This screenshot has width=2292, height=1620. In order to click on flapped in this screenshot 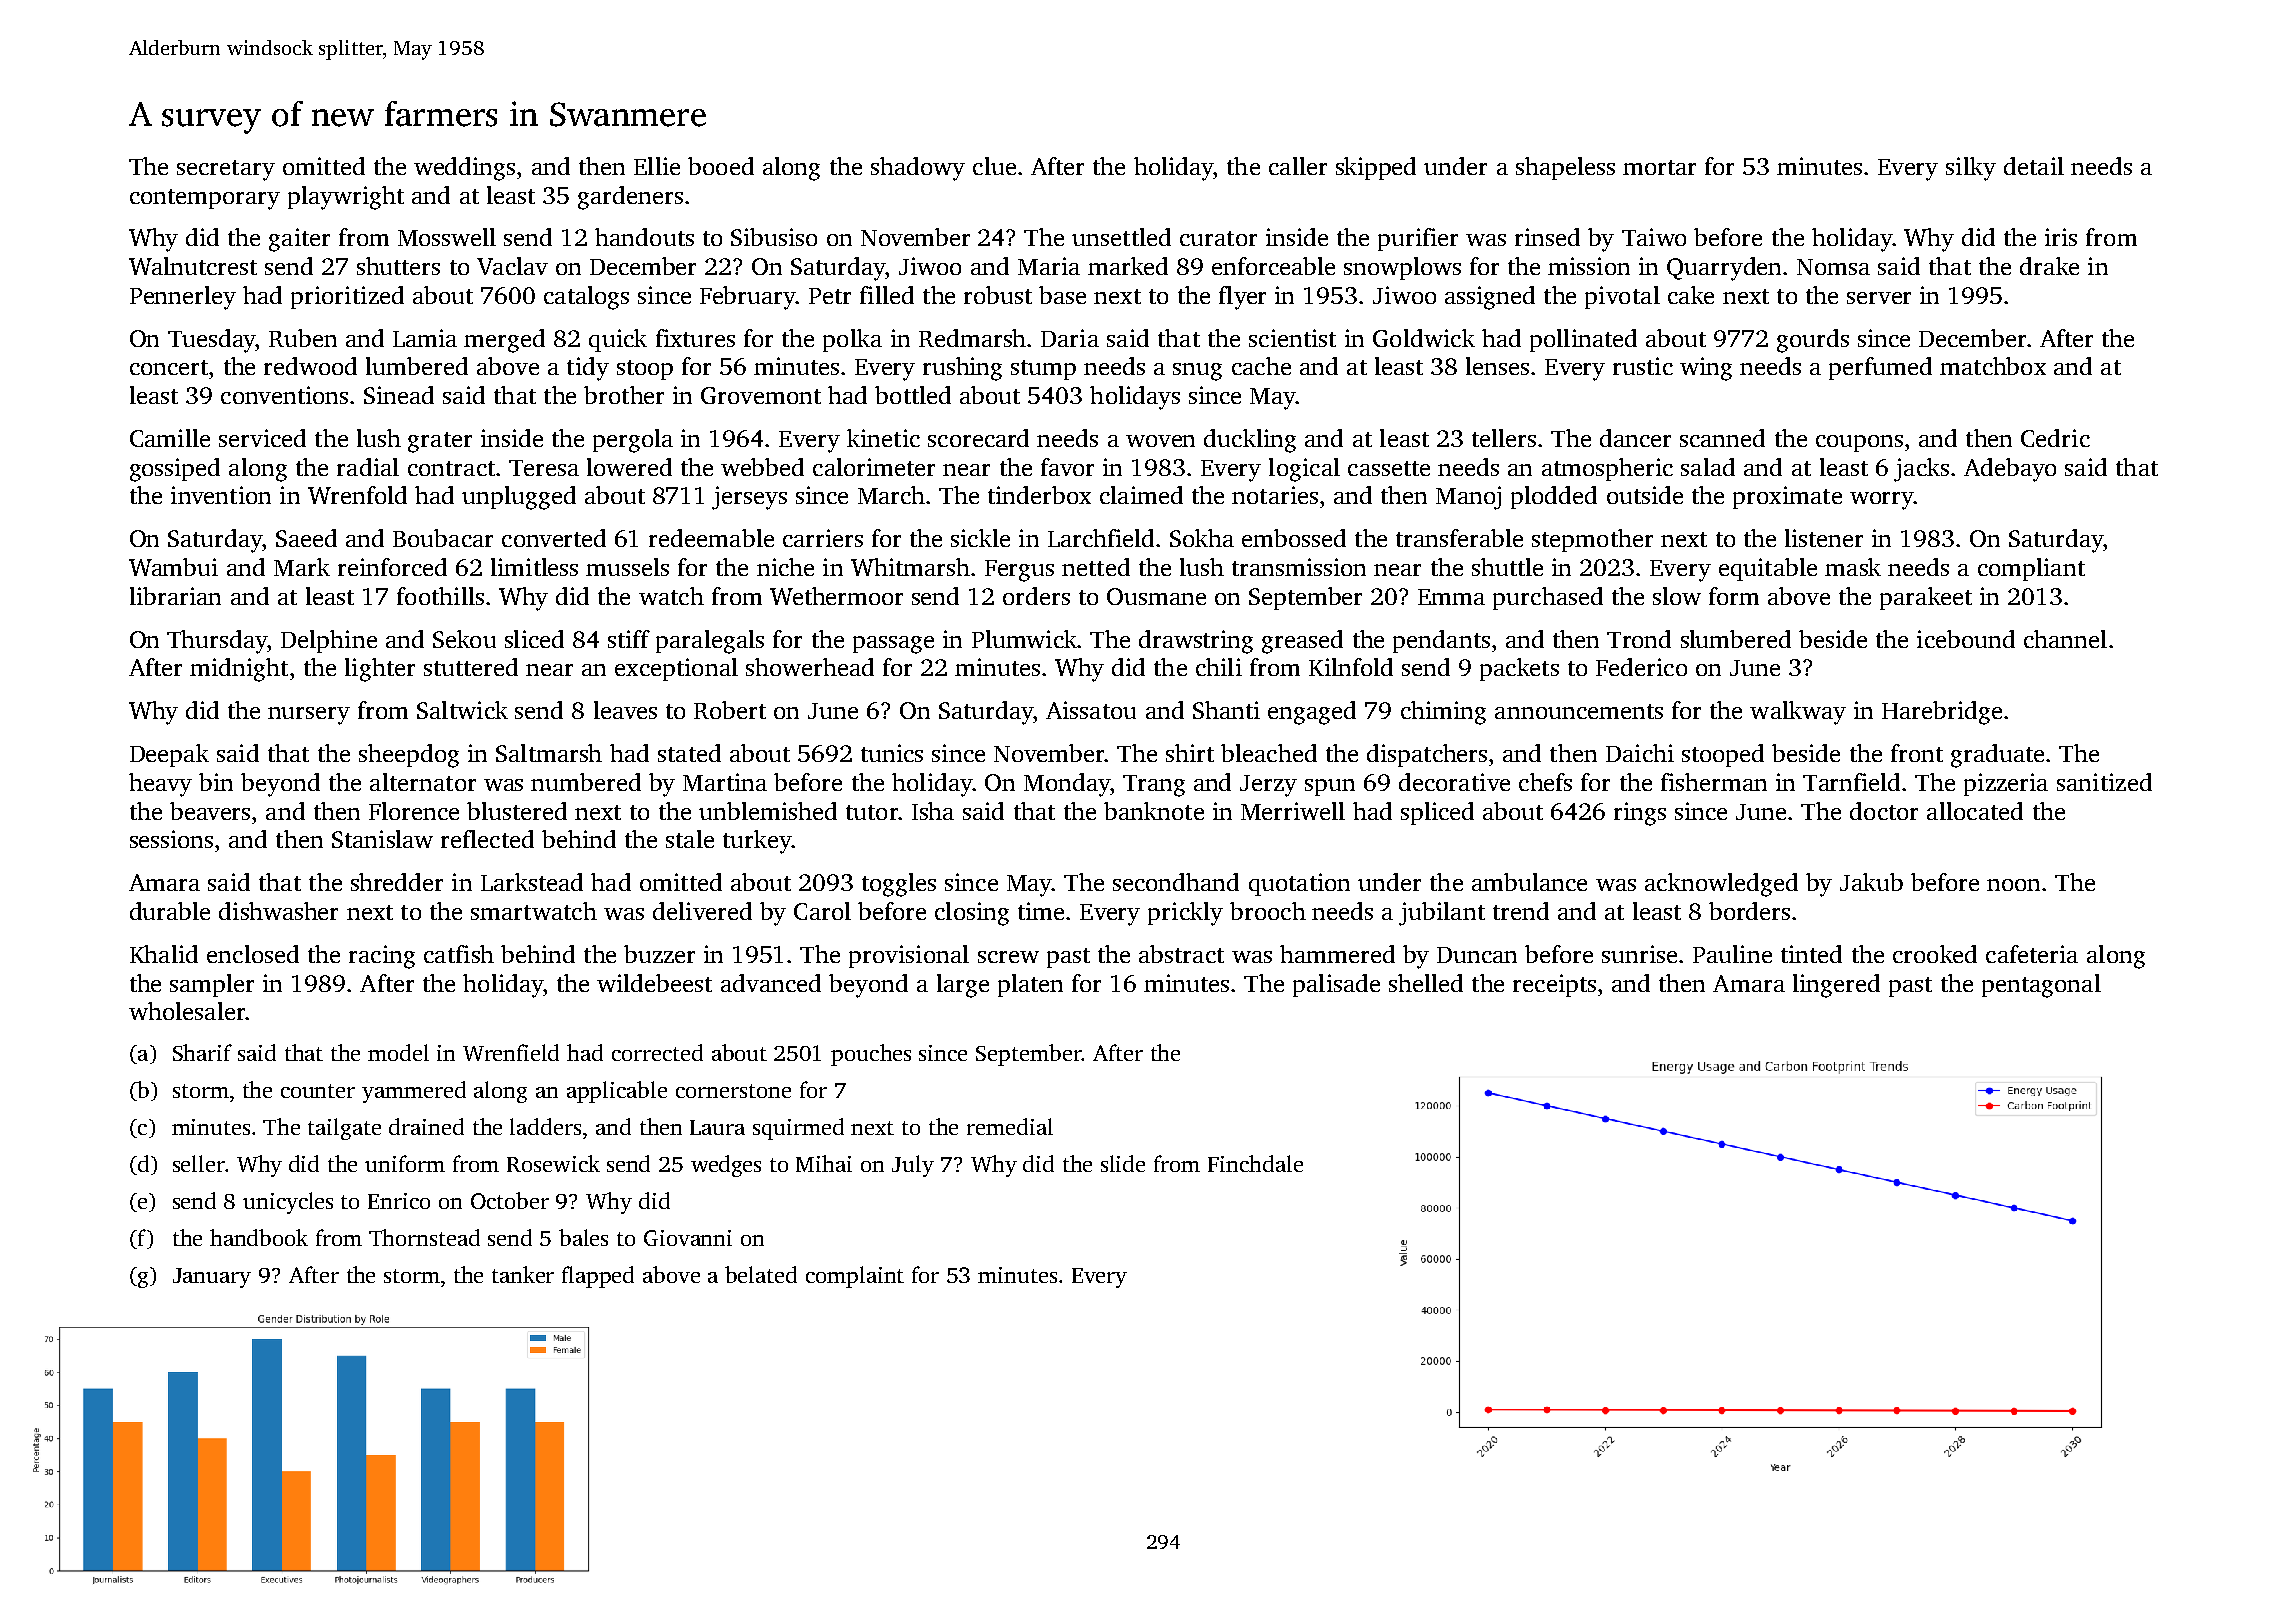, I will do `click(598, 1277)`.
